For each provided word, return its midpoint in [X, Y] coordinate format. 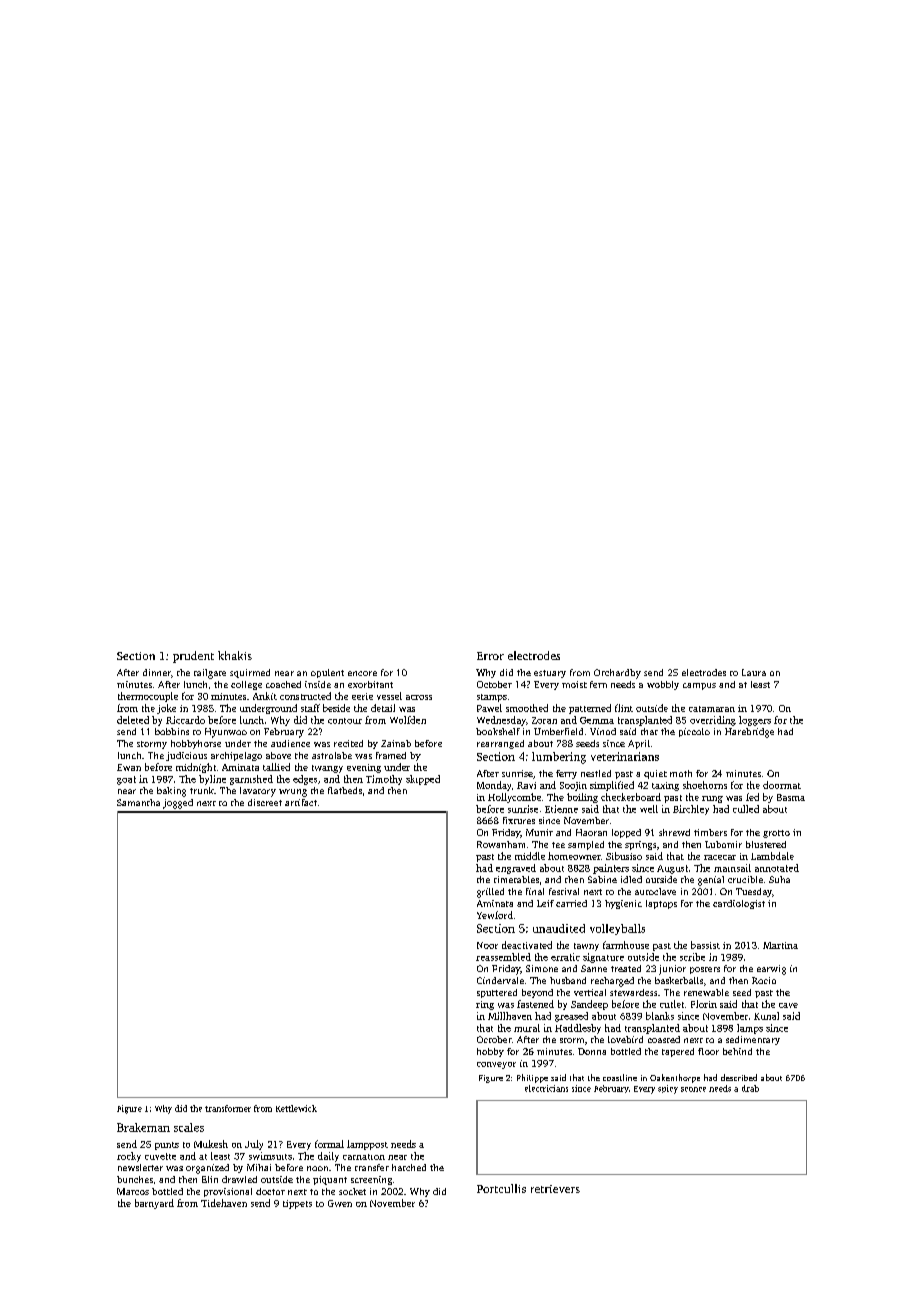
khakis [235, 655]
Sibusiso [624, 856]
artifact [301, 802]
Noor [487, 945]
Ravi [526, 785]
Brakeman [143, 1127]
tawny [586, 947]
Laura [754, 672]
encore [362, 673]
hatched [409, 1167]
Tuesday [754, 892]
